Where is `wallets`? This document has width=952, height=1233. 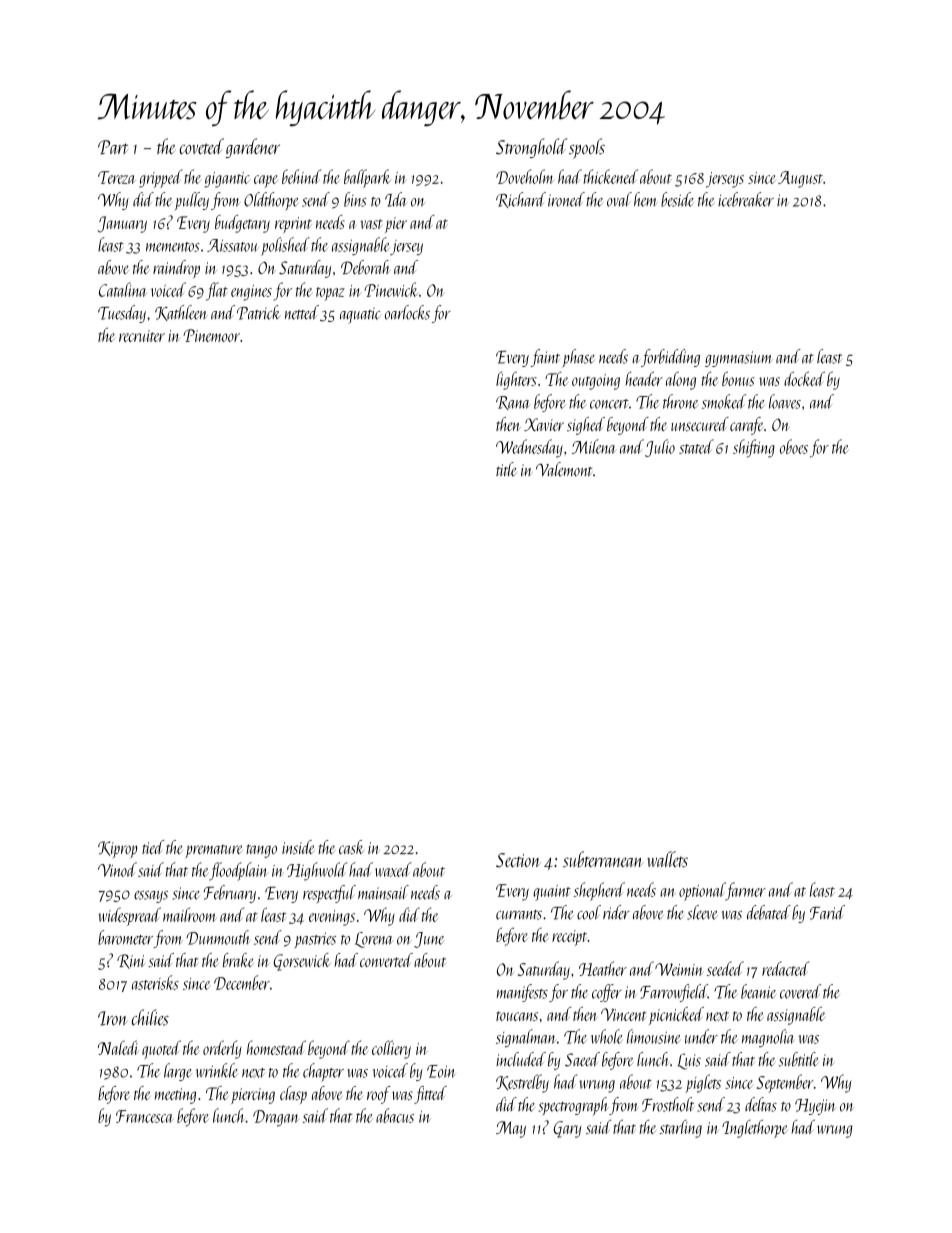
wallets is located at coordinates (667, 859).
